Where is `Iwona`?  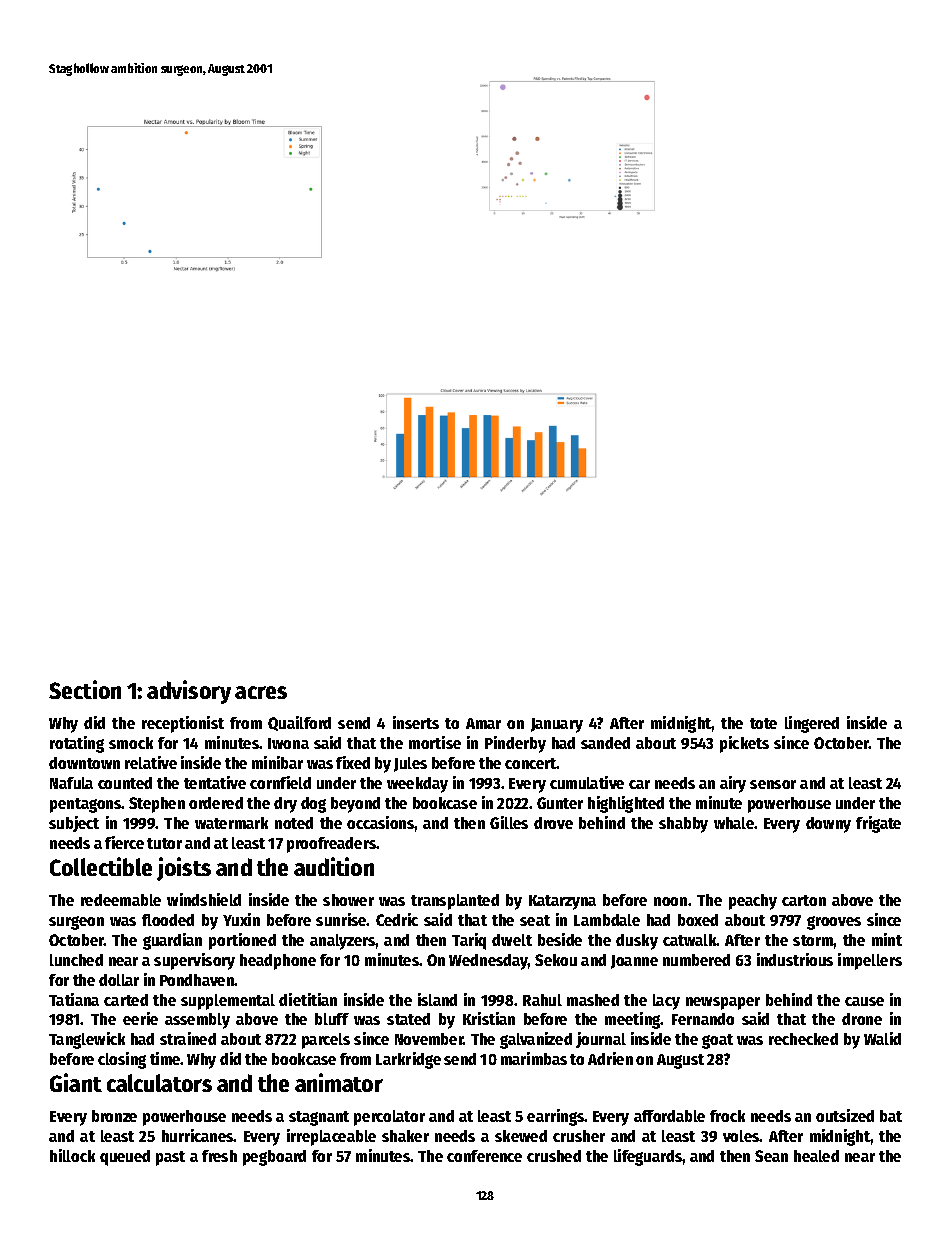
Iwona is located at coordinates (288, 743).
